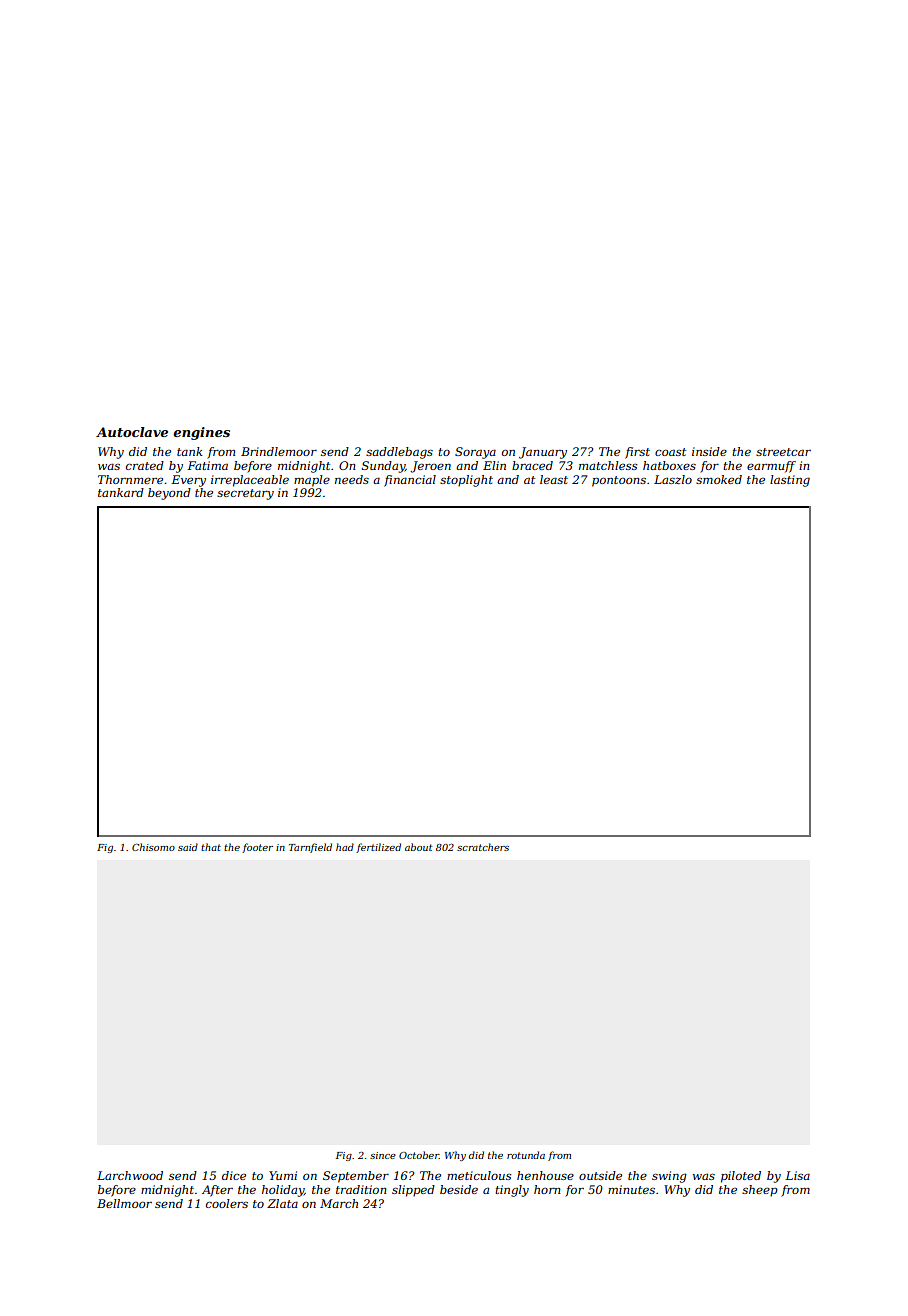 This image has width=908, height=1316. What do you see at coordinates (419, 847) in the image?
I see `about` at bounding box center [419, 847].
